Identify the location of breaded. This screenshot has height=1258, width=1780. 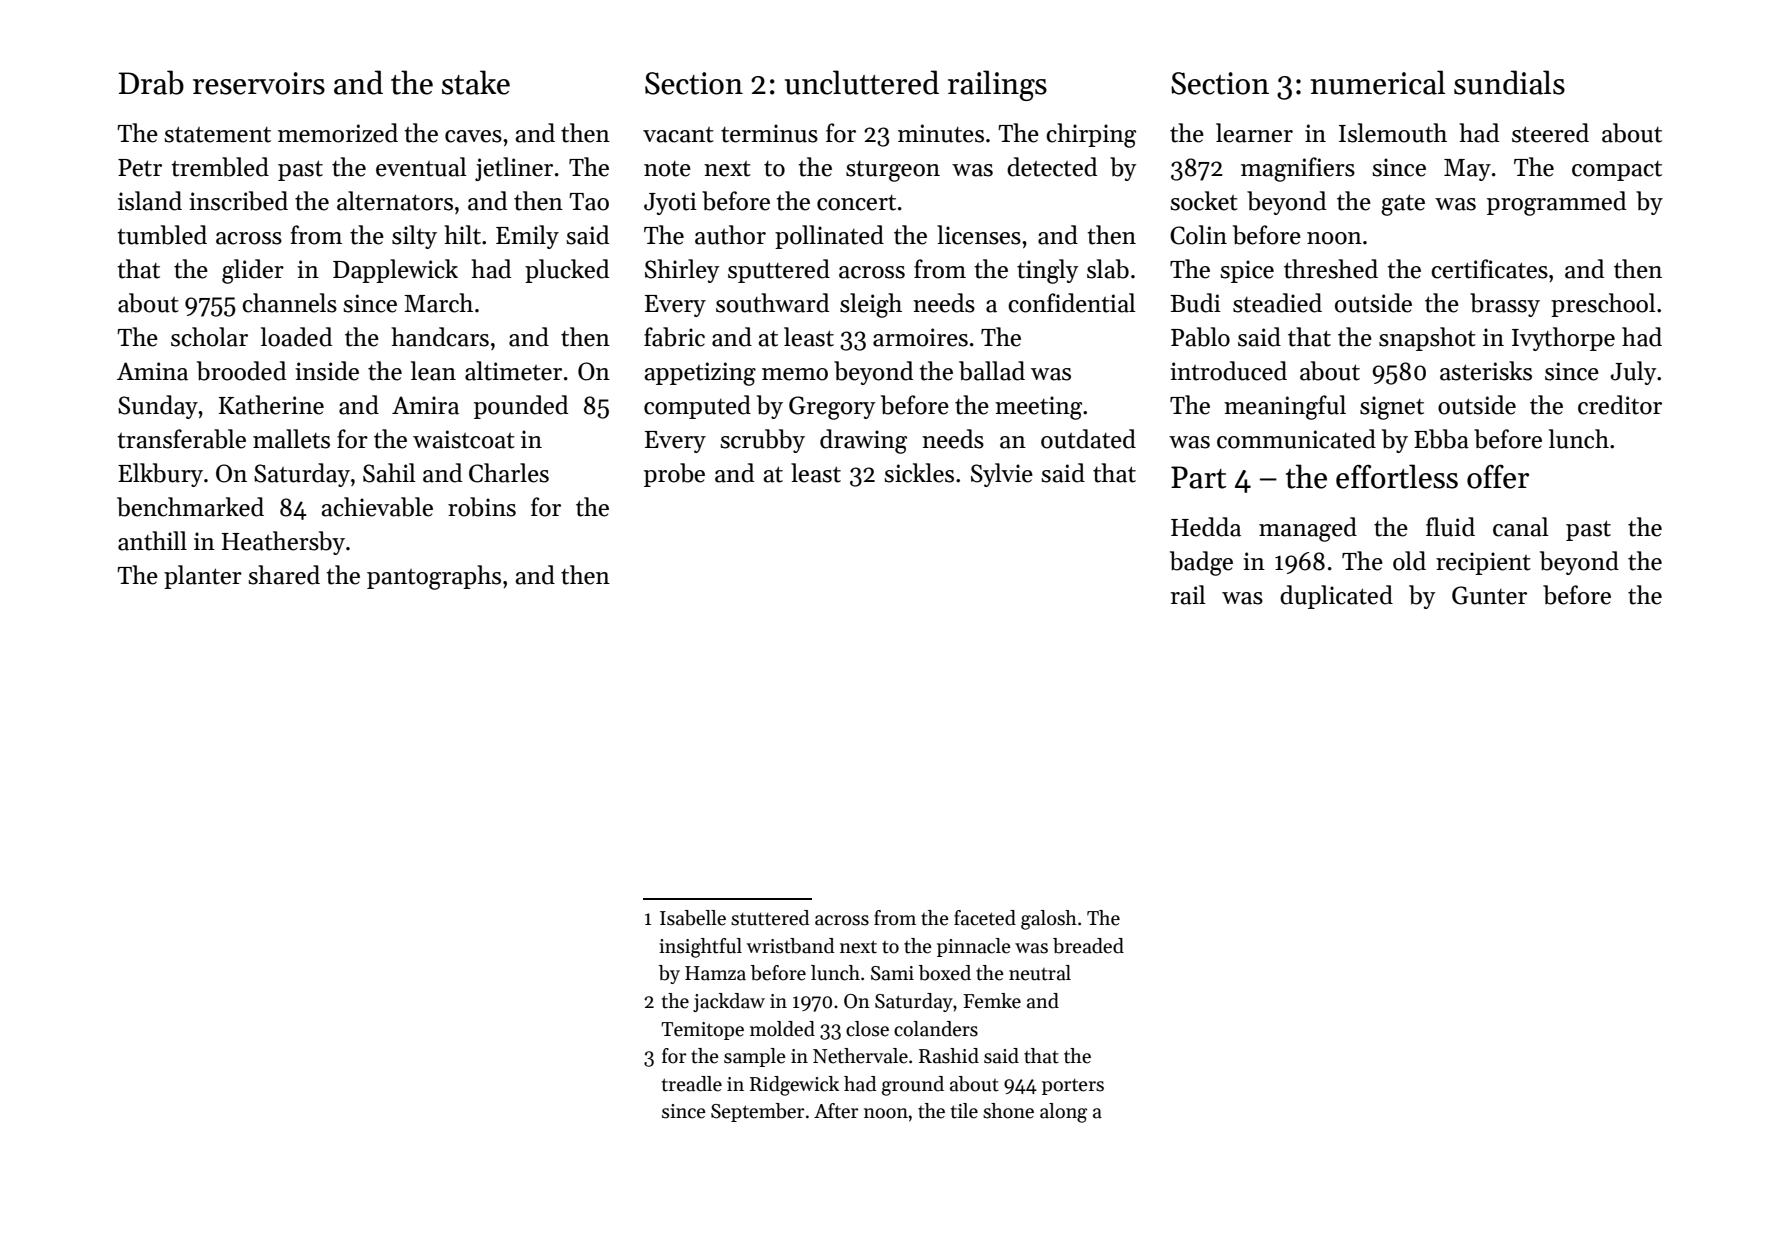
(1088, 946).
